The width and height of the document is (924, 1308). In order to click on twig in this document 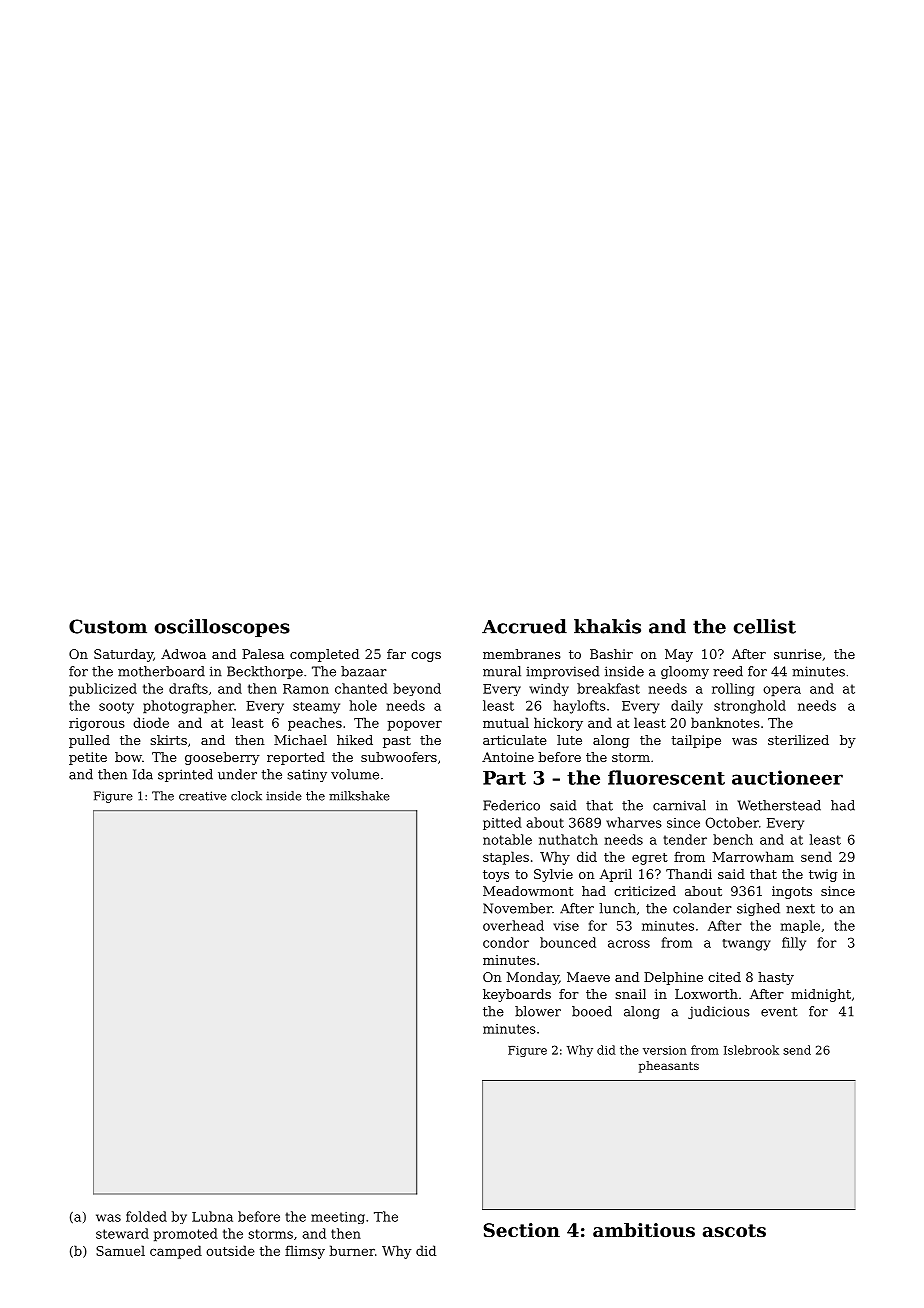, I will do `click(823, 875)`.
